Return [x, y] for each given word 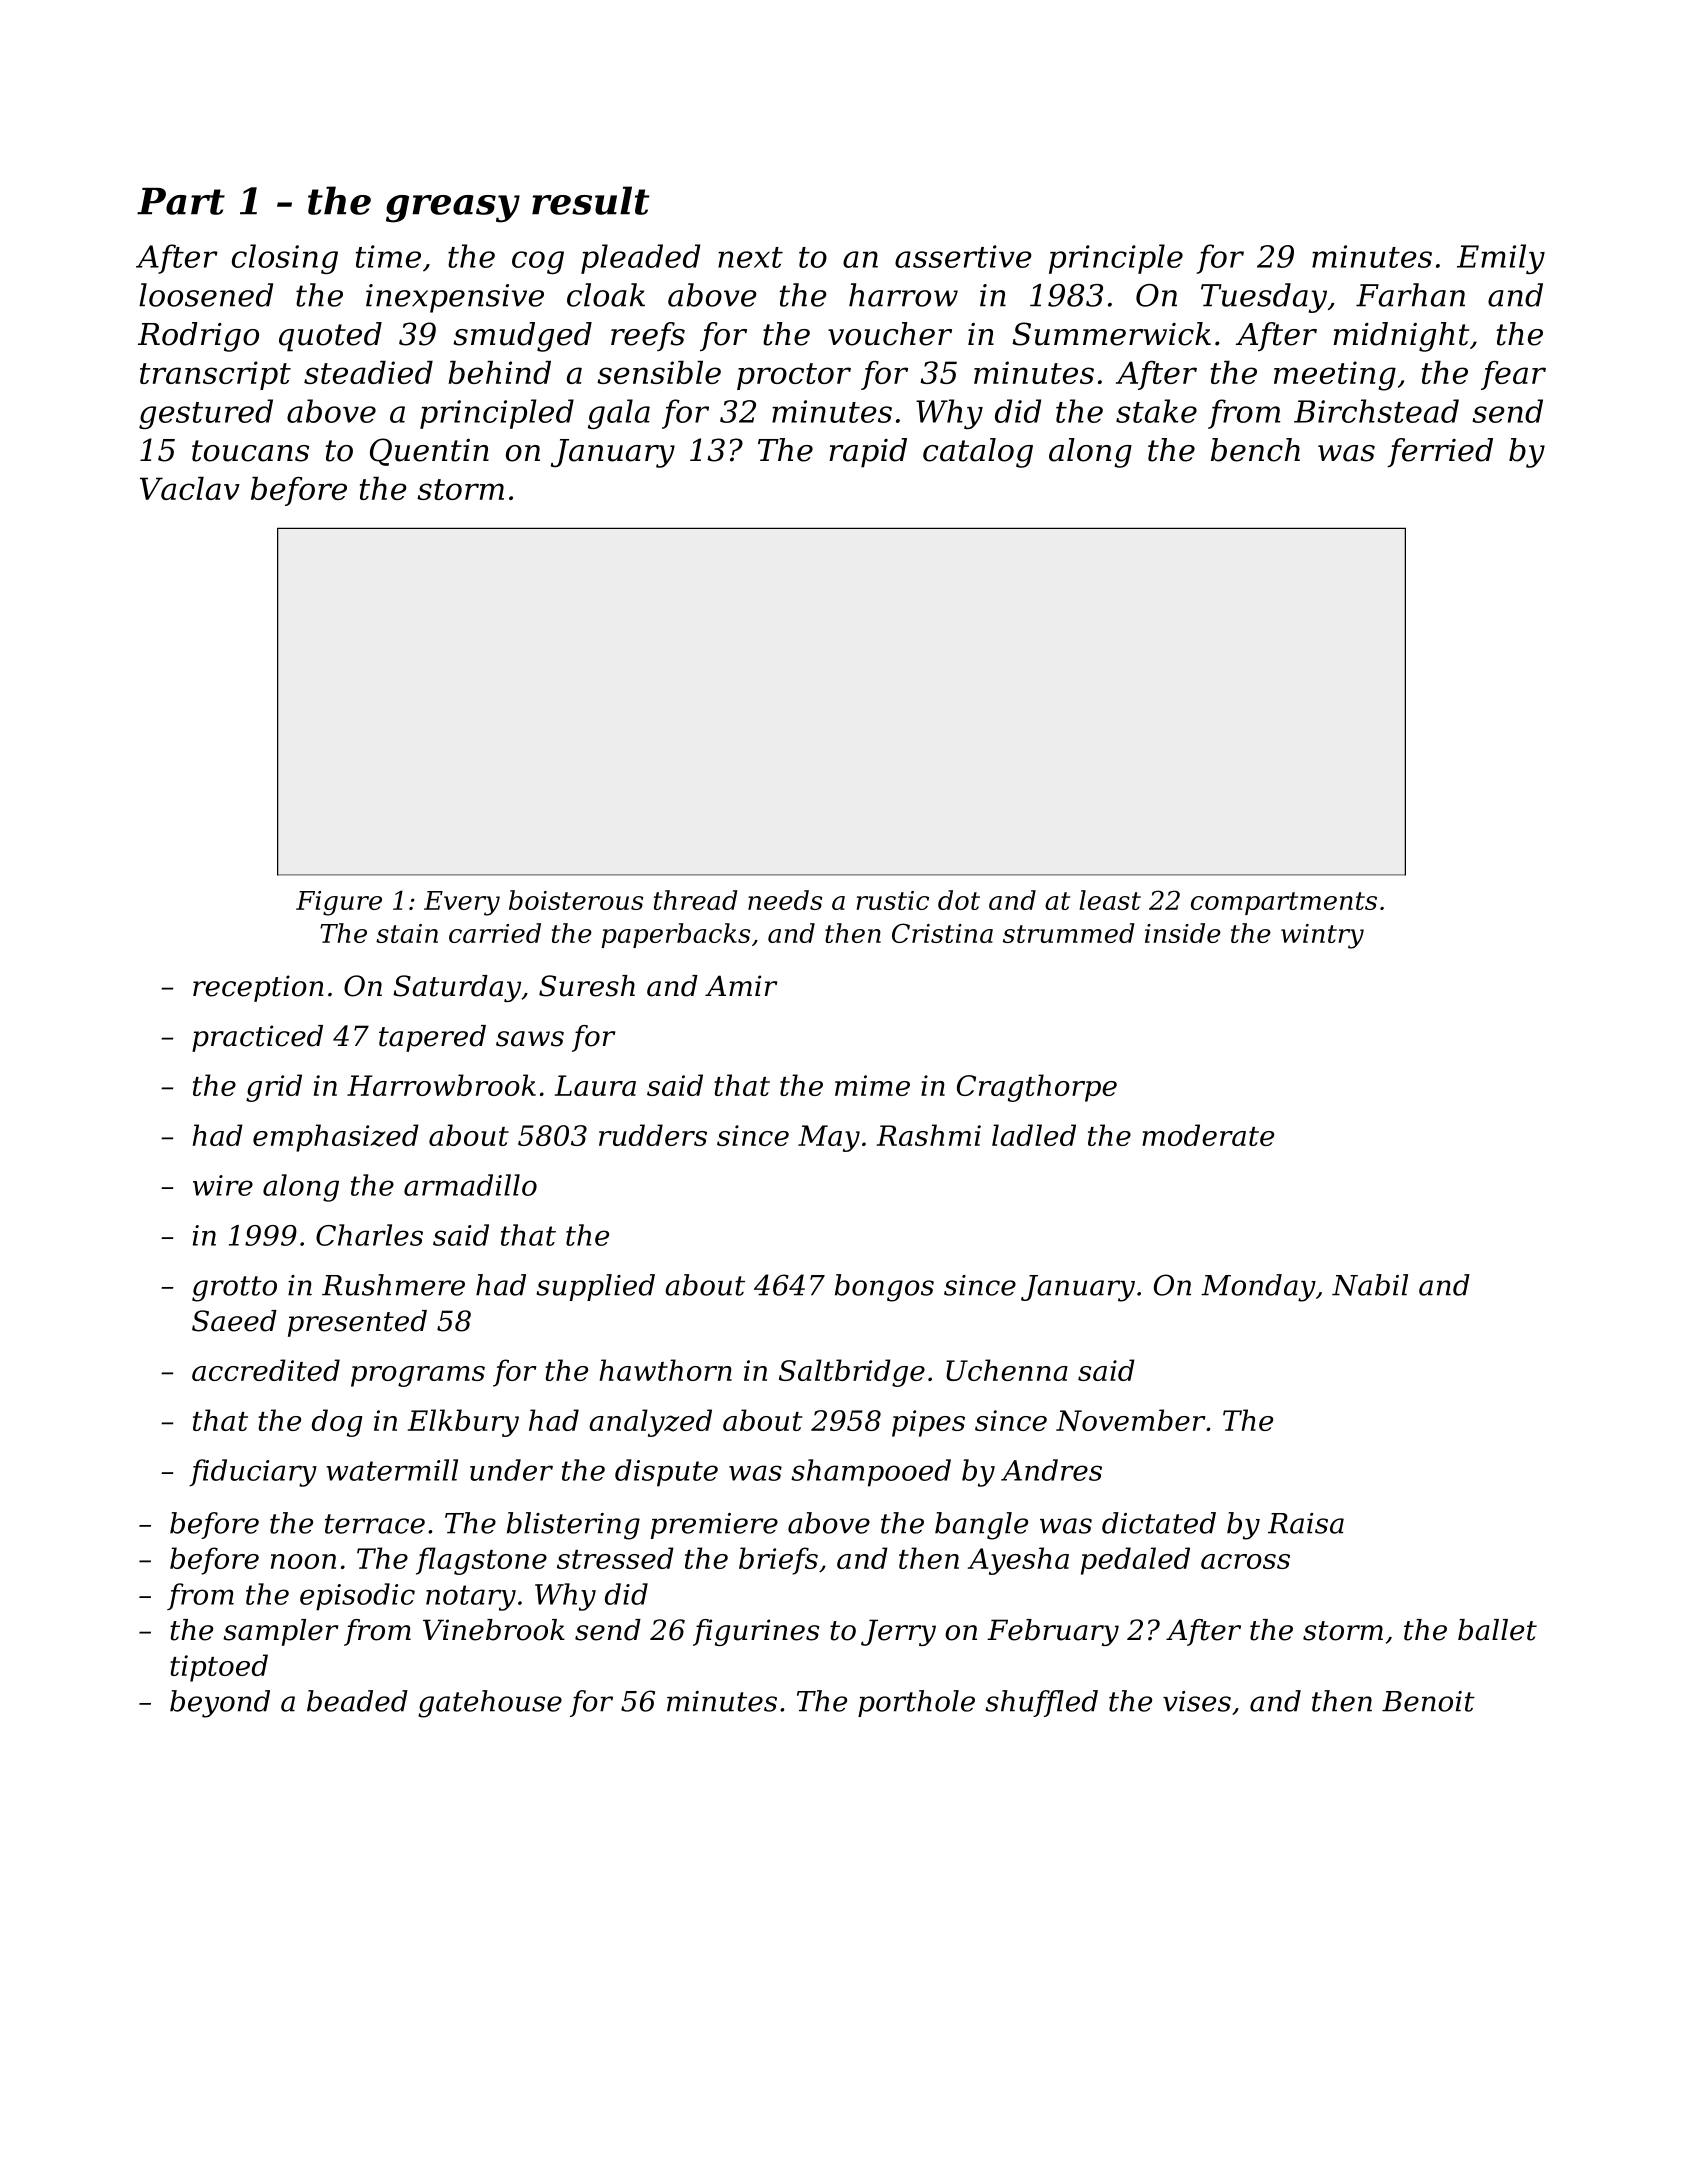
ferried [1440, 452]
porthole [916, 1703]
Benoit [1428, 1701]
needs [785, 900]
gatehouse [490, 1704]
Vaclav [190, 488]
